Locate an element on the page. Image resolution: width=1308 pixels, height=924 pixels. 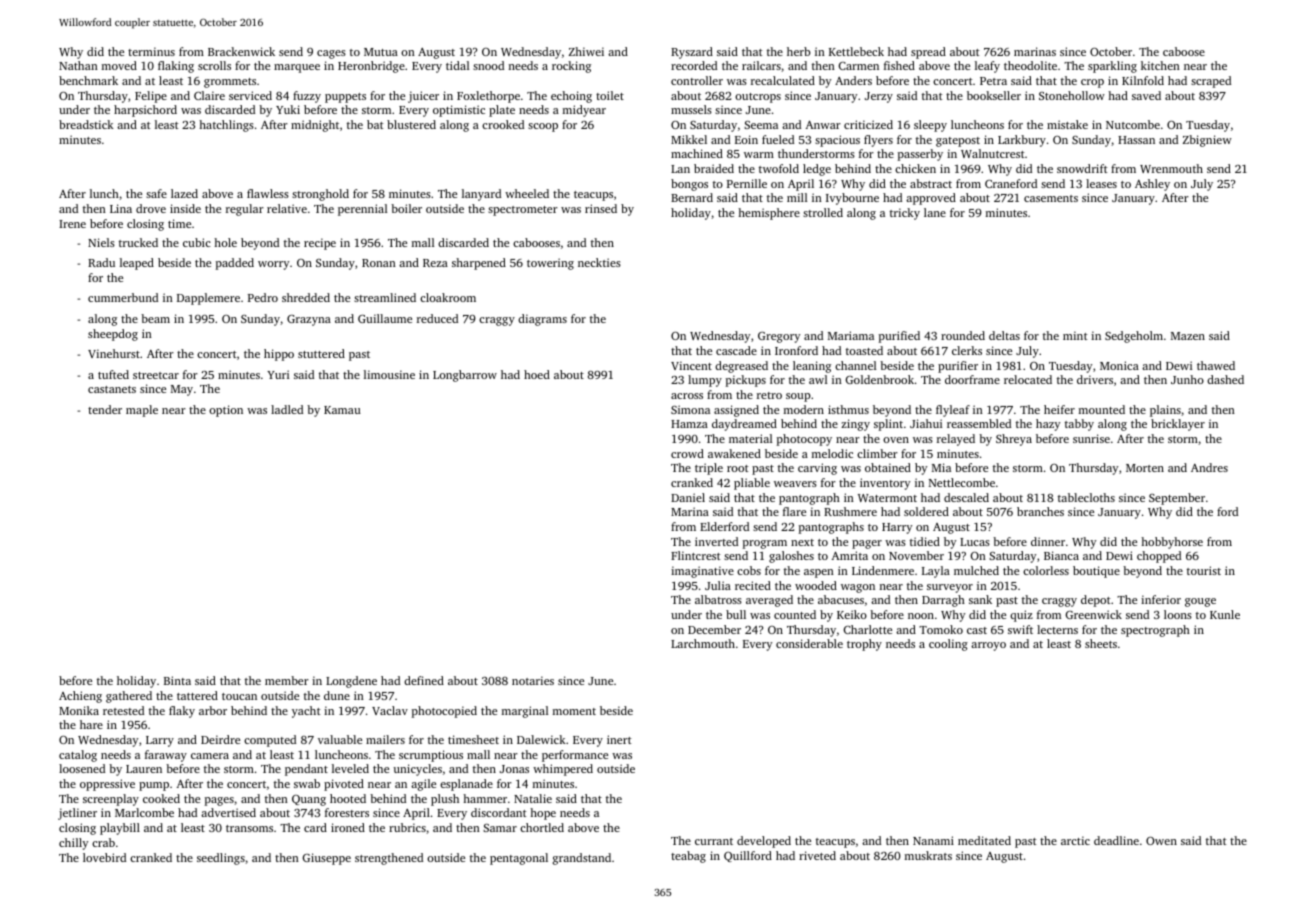
transoms is located at coordinates (249, 828).
